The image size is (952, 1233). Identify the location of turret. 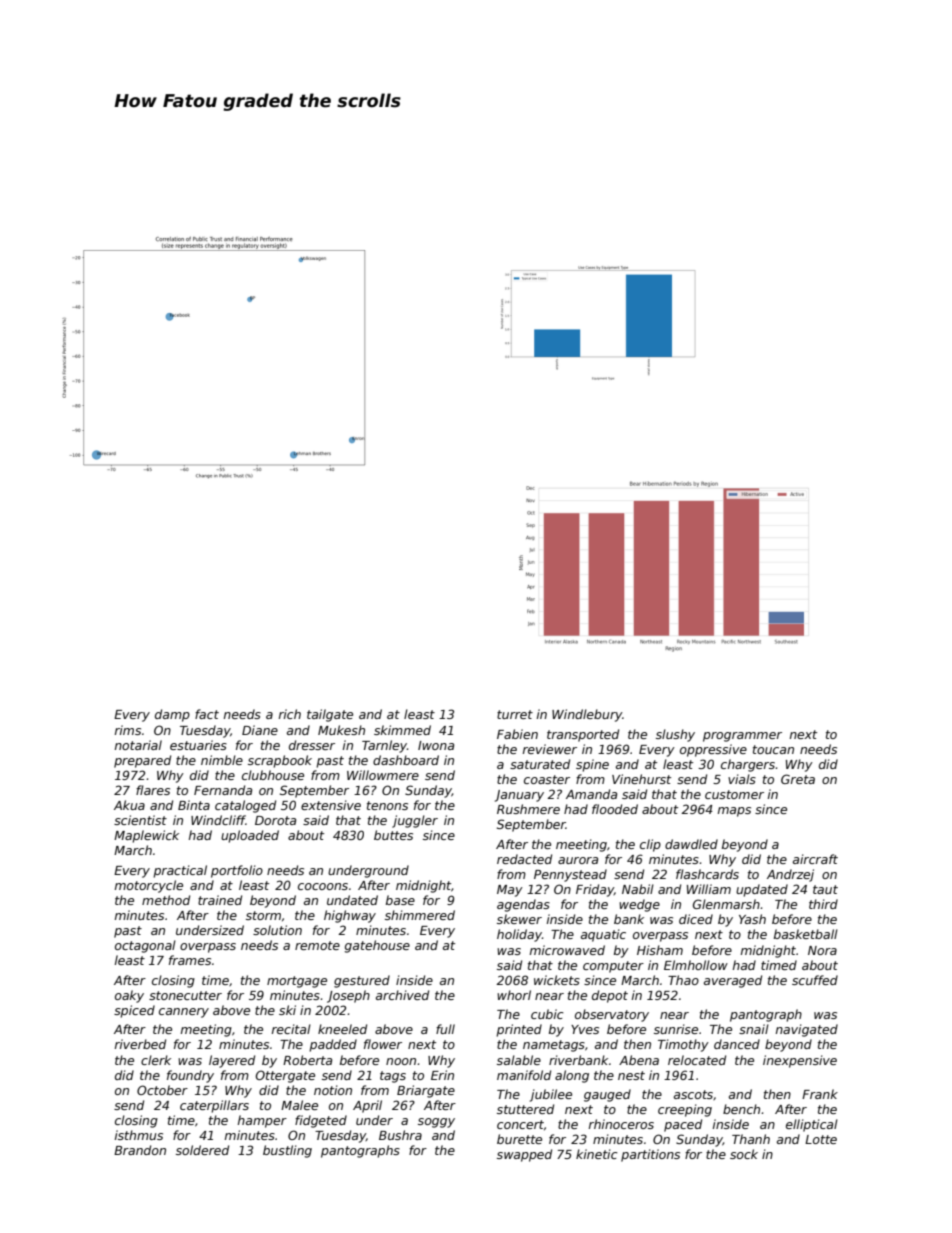
(515, 714).
